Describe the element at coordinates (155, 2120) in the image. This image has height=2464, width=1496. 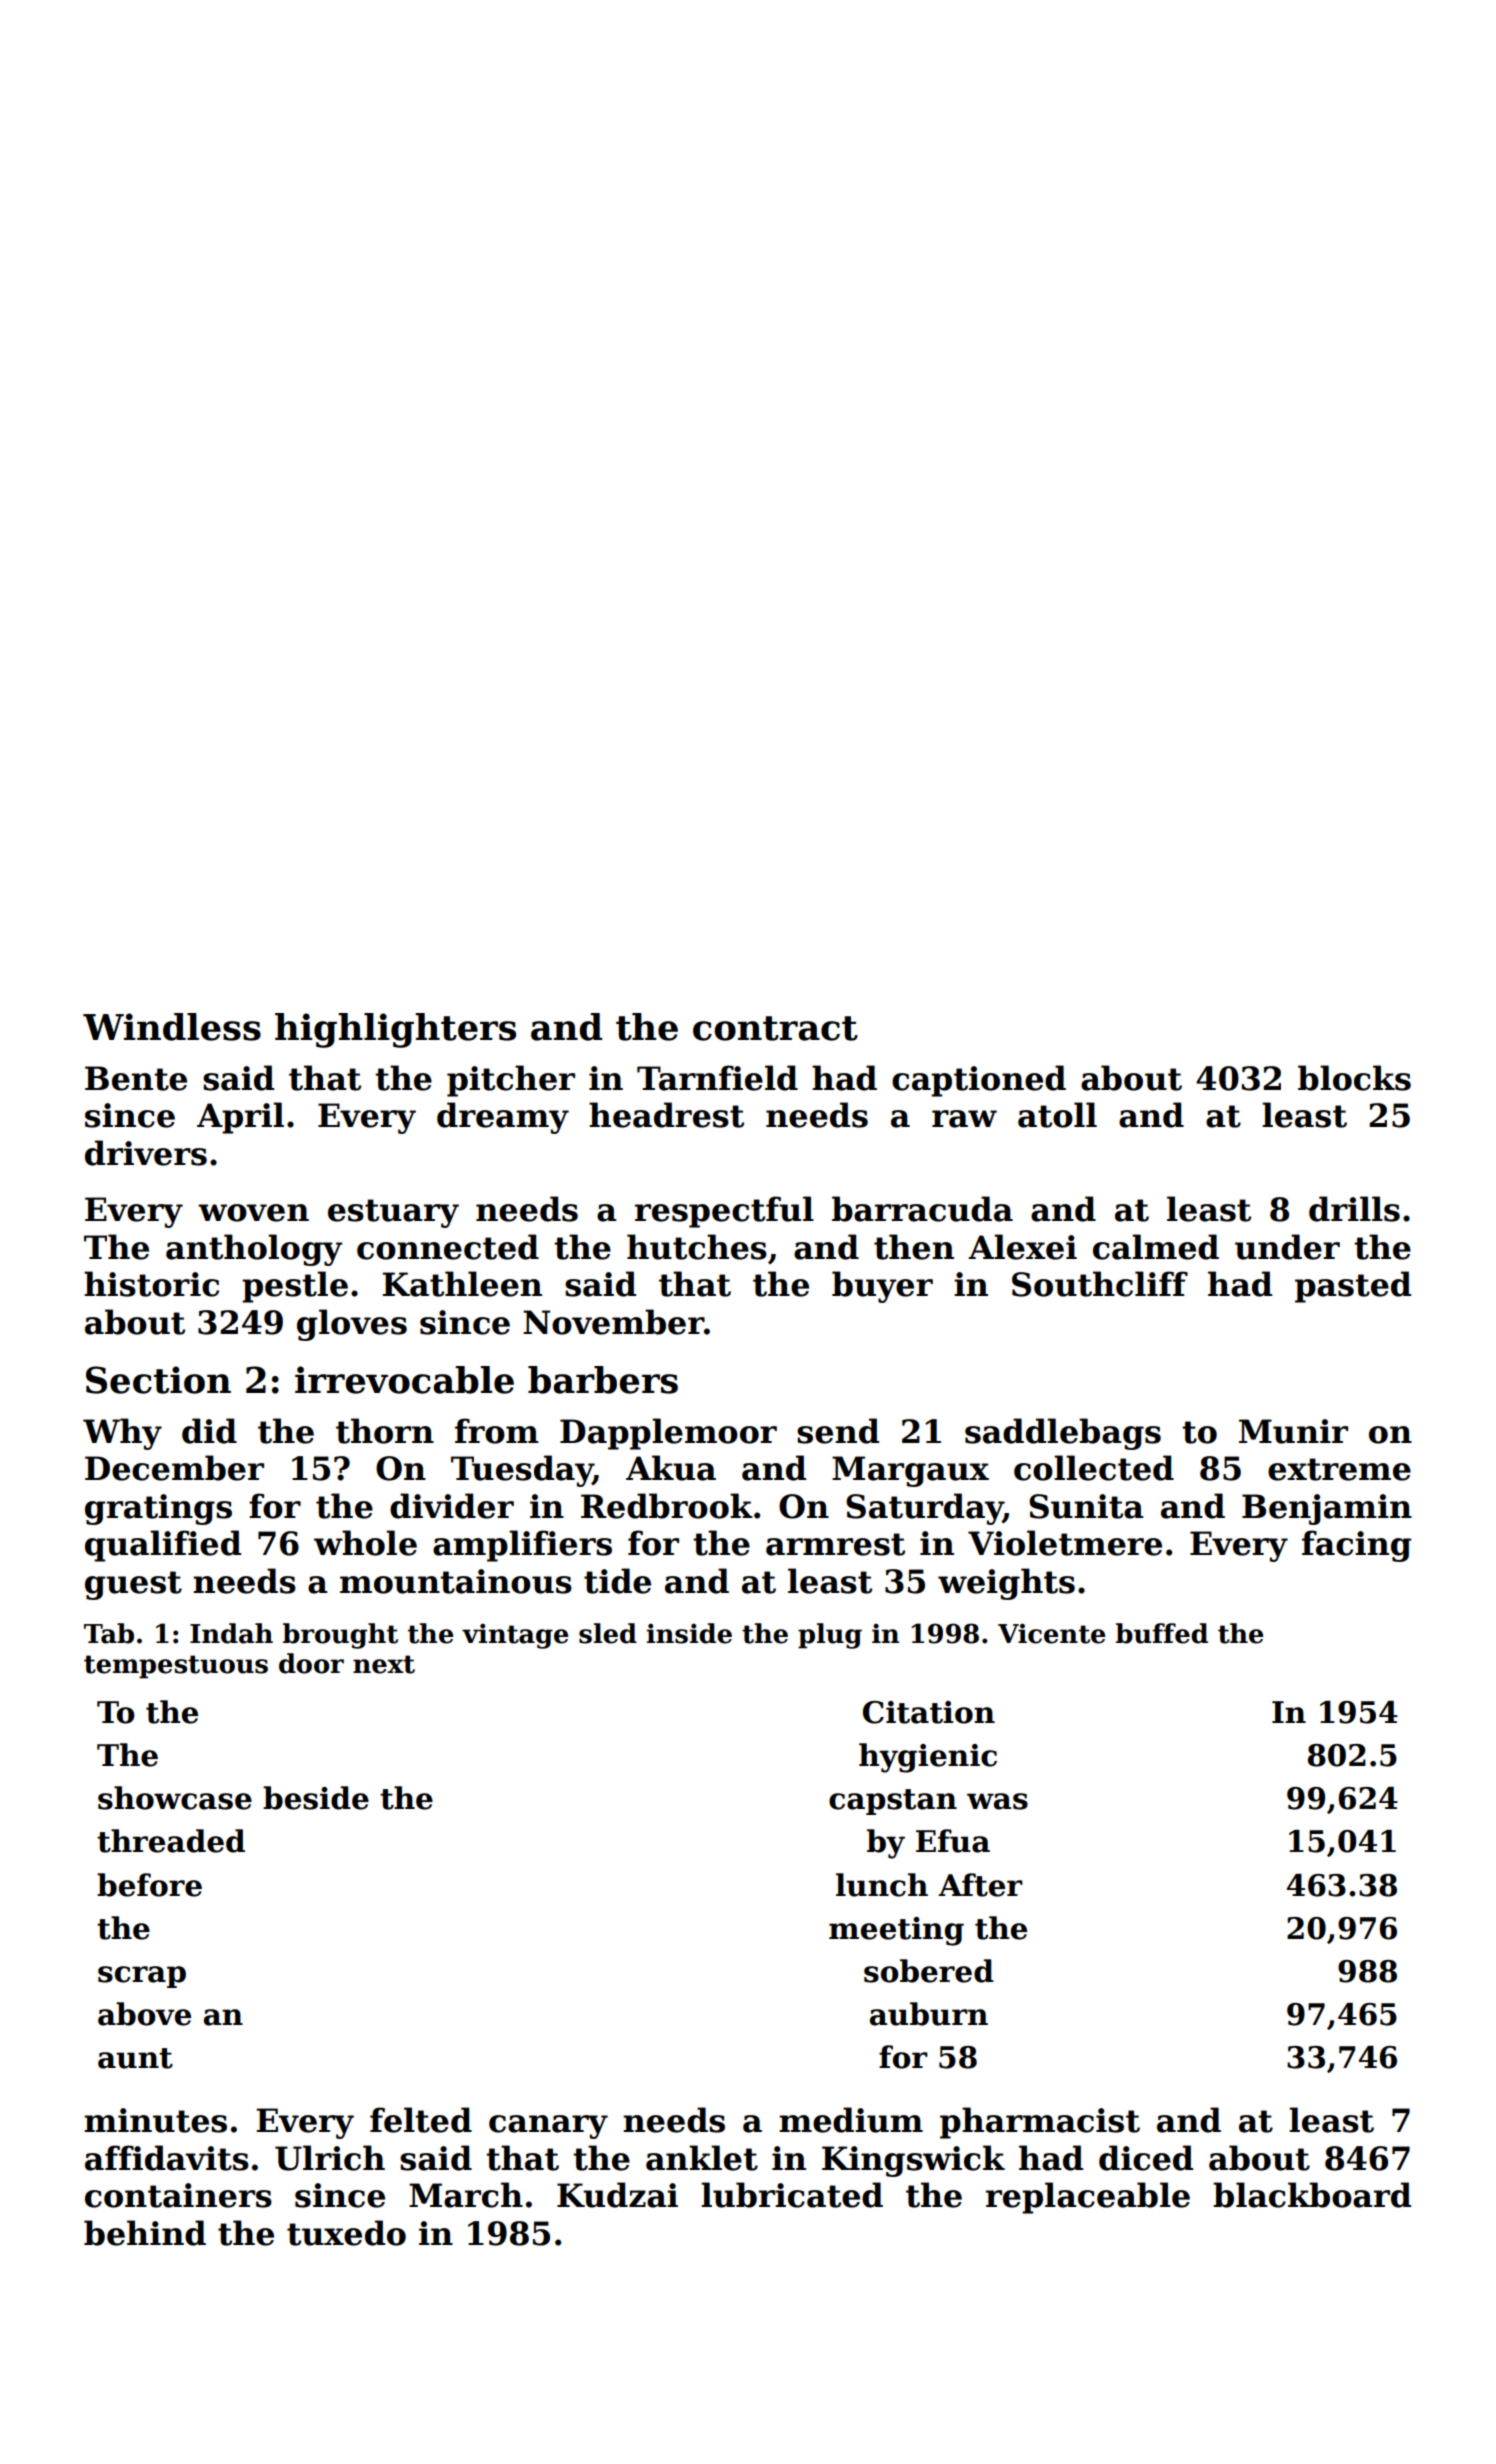
I see `minutes` at that location.
